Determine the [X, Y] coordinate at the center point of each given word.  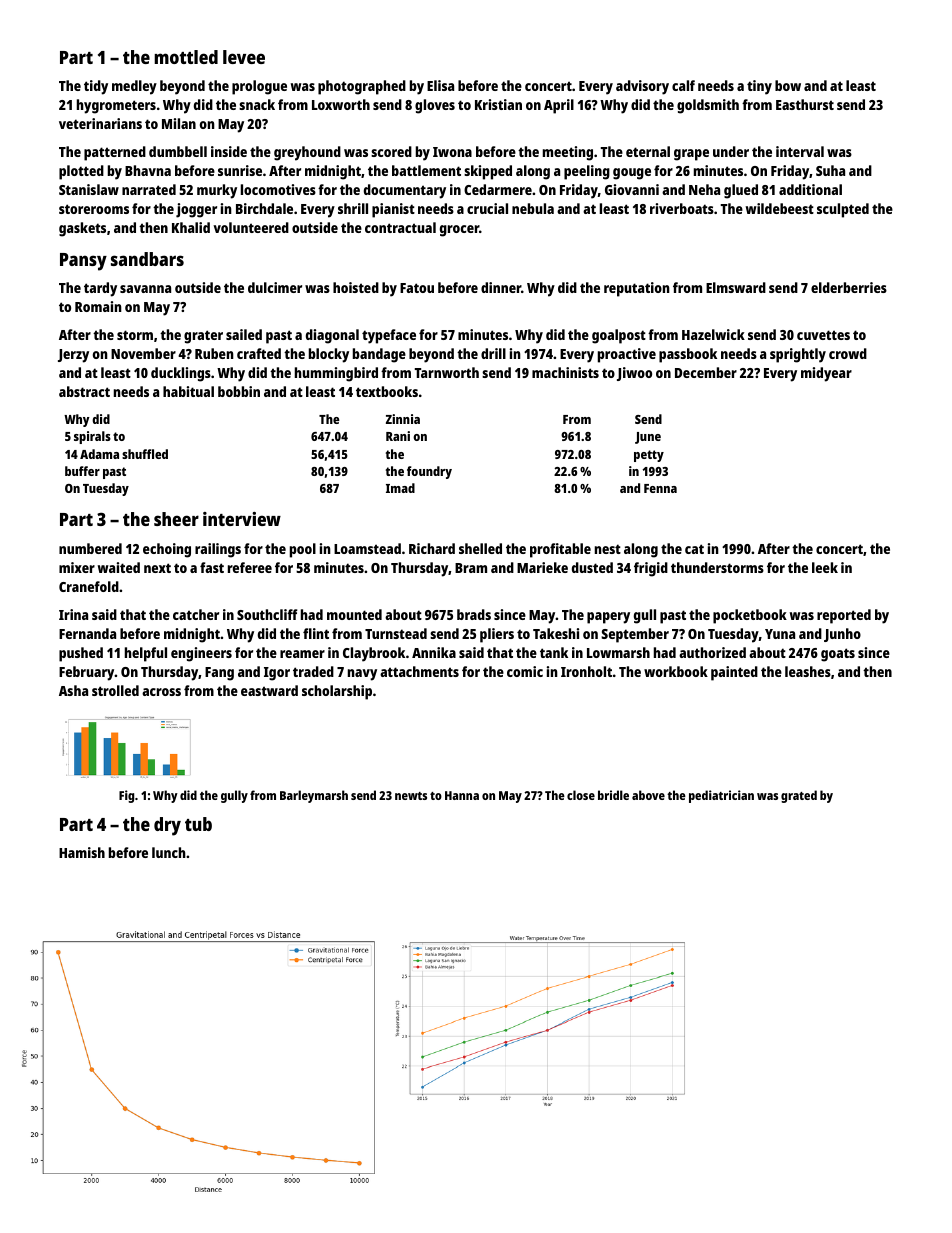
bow [788, 85]
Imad [400, 488]
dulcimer [275, 287]
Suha [830, 170]
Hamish [82, 852]
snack [257, 104]
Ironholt [586, 671]
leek [825, 567]
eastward [269, 690]
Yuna [780, 634]
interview [242, 519]
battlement [426, 170]
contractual [400, 227]
